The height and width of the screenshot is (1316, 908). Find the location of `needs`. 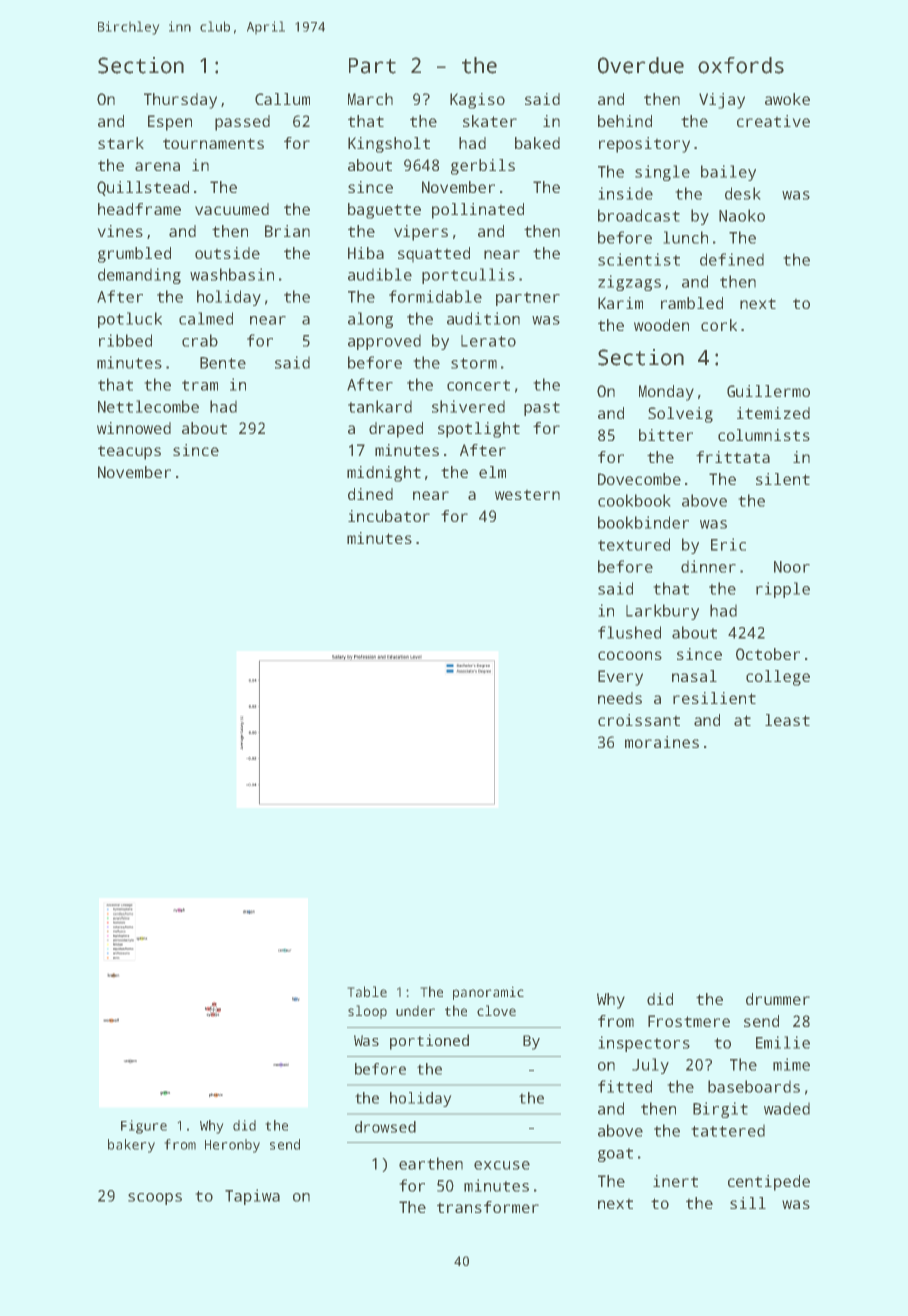

needs is located at coordinates (620, 698).
